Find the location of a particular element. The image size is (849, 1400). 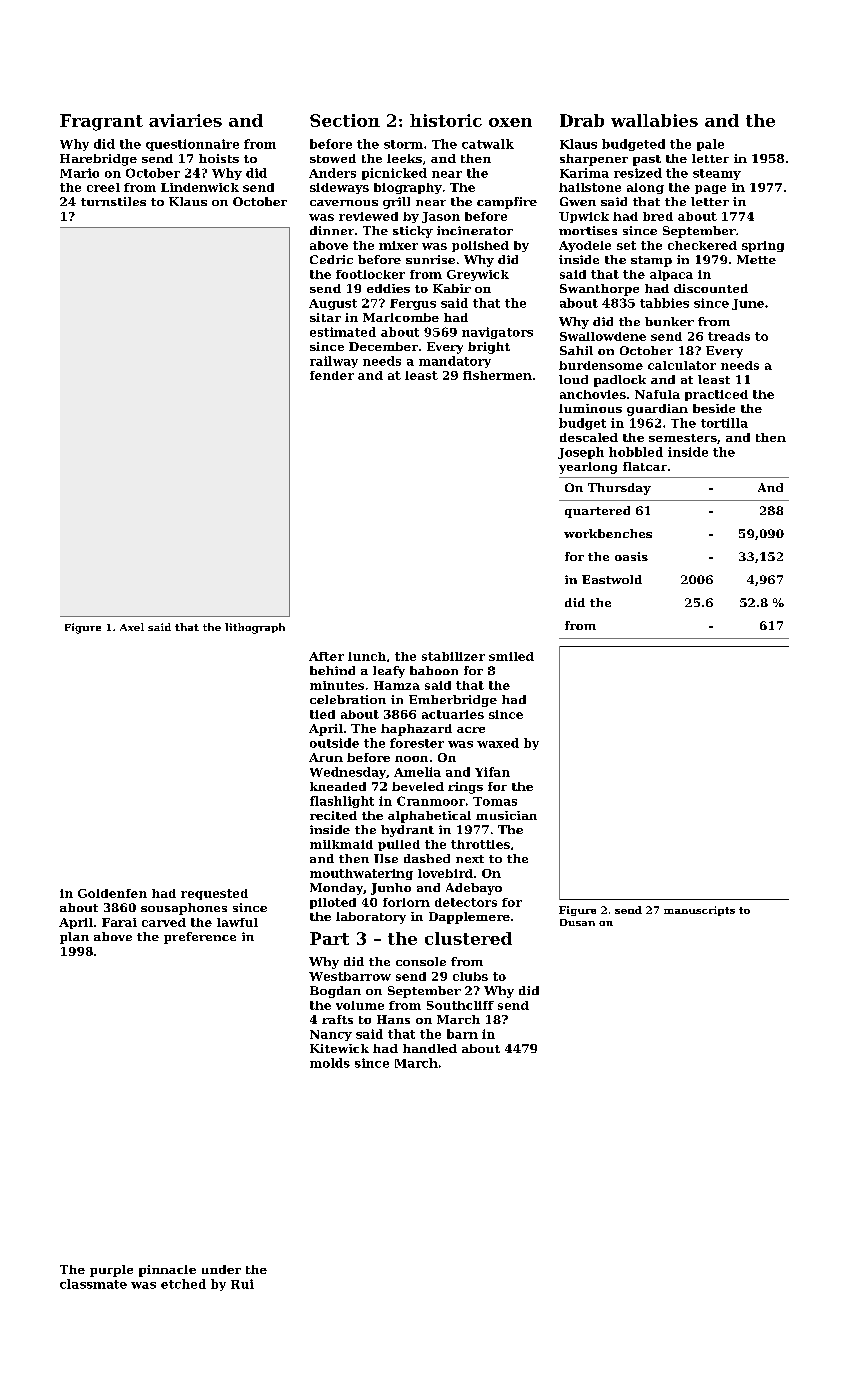

Fragrant is located at coordinates (101, 122).
